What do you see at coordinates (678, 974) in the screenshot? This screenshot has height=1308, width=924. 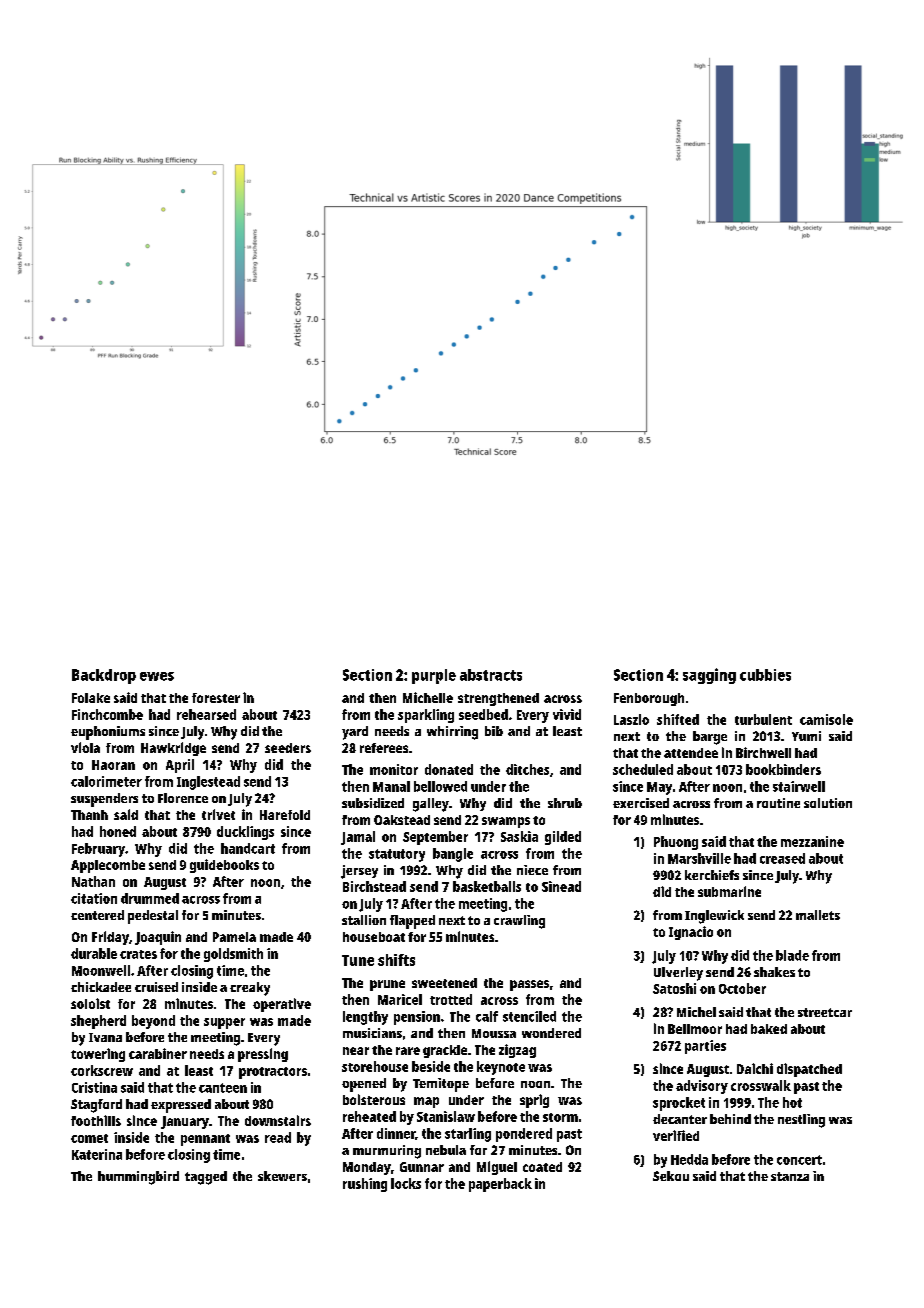 I see `Ulverley` at bounding box center [678, 974].
